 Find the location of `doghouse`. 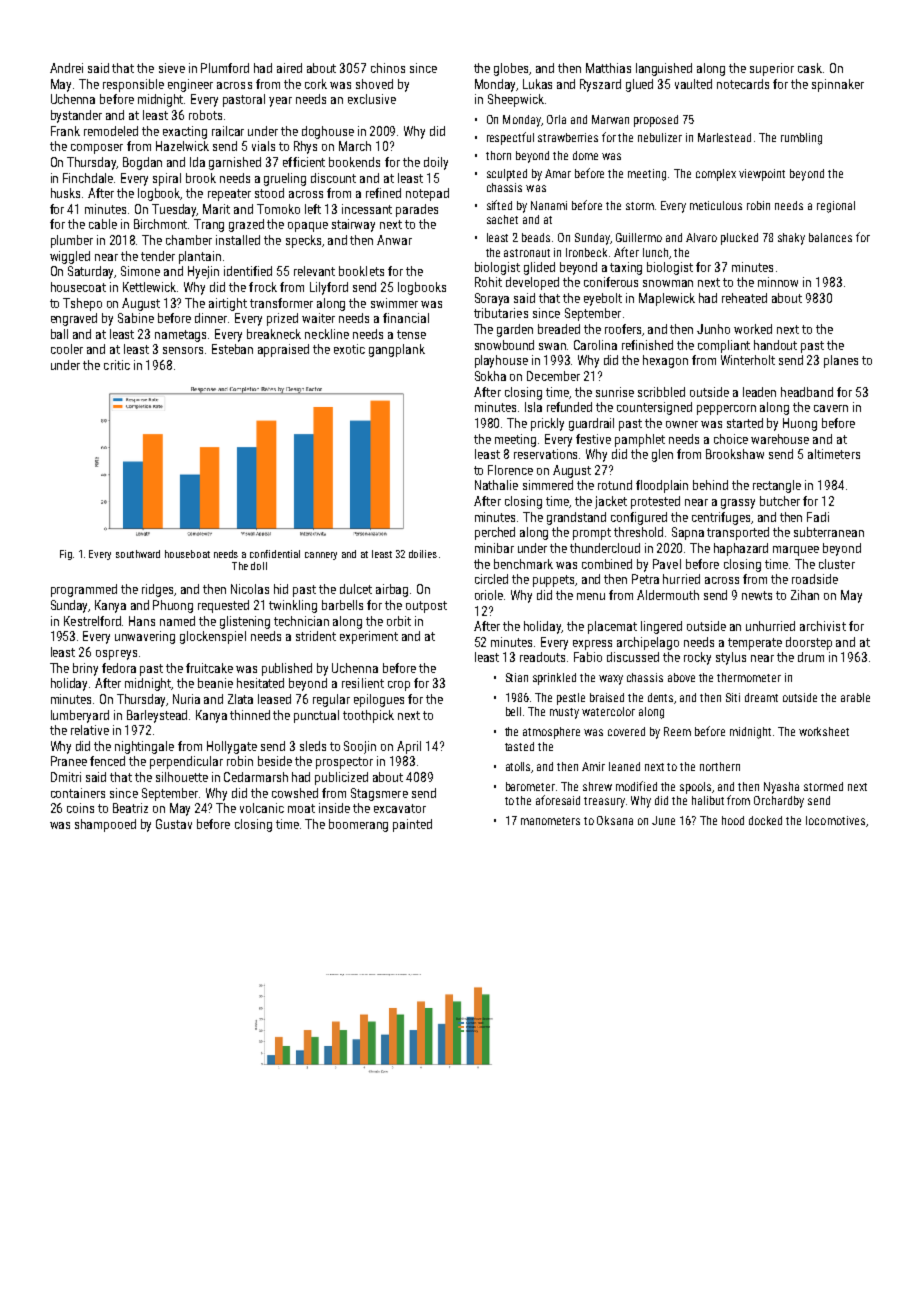

doghouse is located at coordinates (328, 132).
